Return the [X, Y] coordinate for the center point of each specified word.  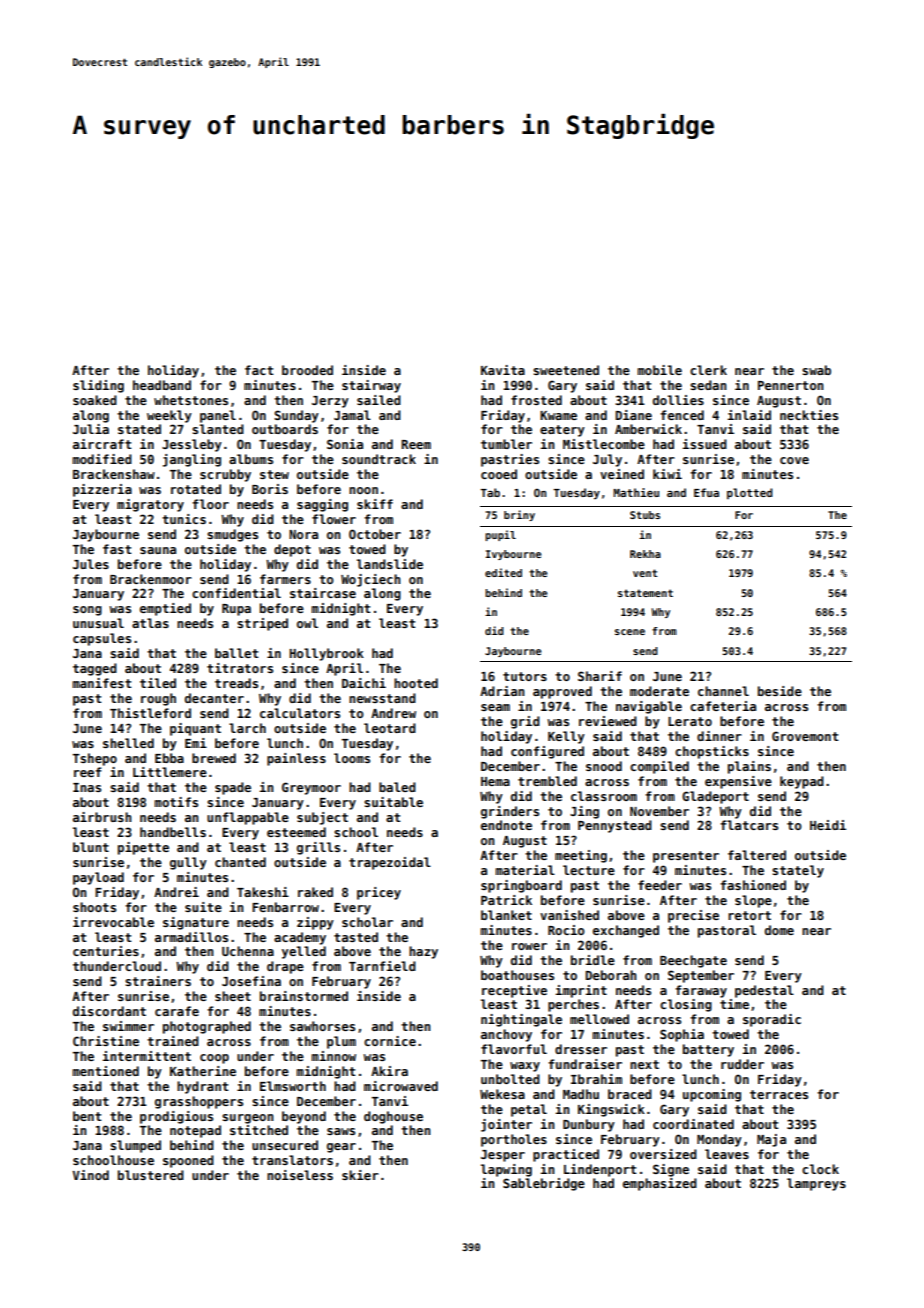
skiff [375, 504]
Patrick [506, 900]
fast [117, 549]
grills [318, 848]
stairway [371, 386]
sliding [98, 386]
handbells [173, 832]
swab [816, 370]
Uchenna [248, 951]
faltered [757, 855]
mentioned [105, 1071]
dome [779, 930]
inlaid [749, 415]
